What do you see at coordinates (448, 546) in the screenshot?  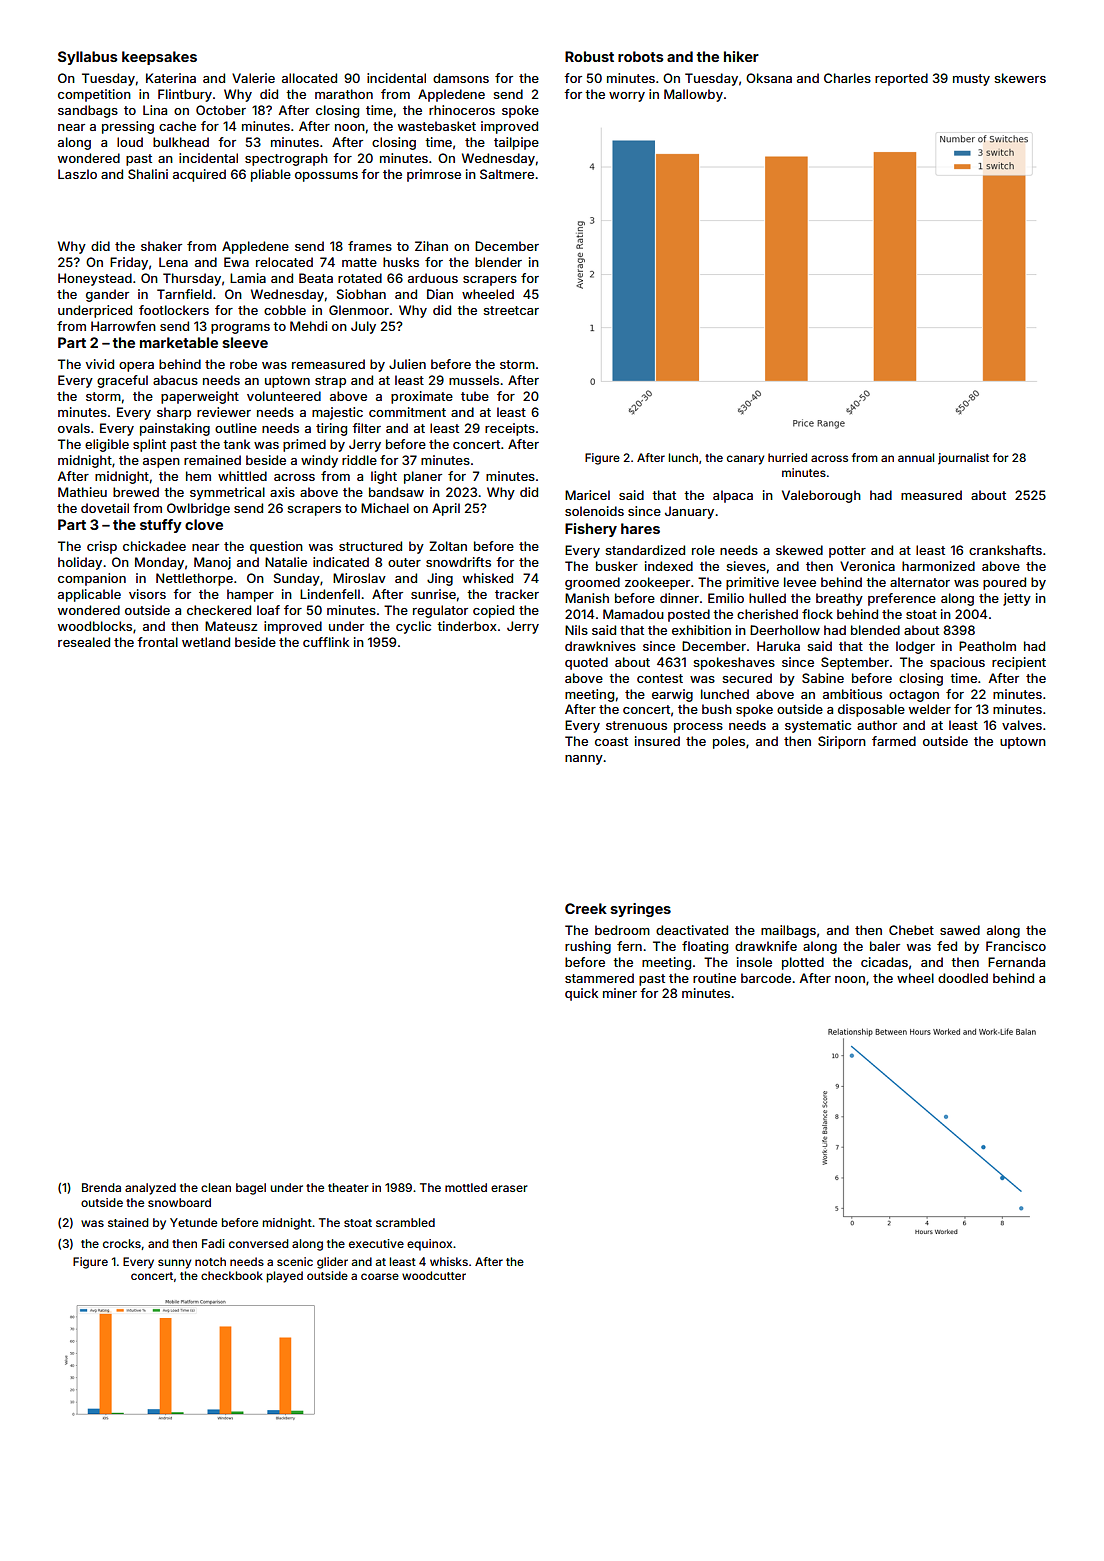 I see `Zoltan` at bounding box center [448, 546].
